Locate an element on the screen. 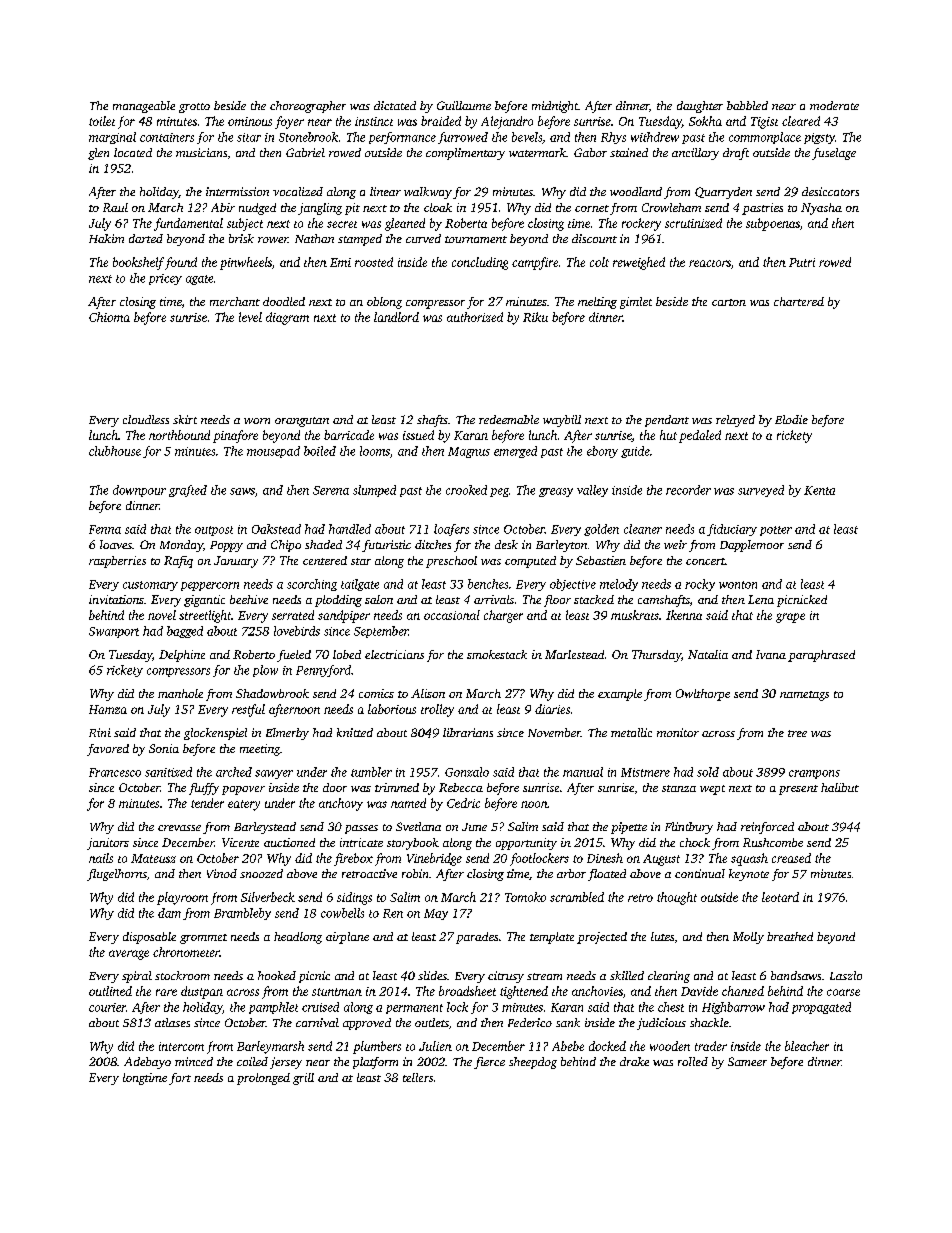 The width and height of the screenshot is (952, 1233). fort is located at coordinates (180, 1079).
